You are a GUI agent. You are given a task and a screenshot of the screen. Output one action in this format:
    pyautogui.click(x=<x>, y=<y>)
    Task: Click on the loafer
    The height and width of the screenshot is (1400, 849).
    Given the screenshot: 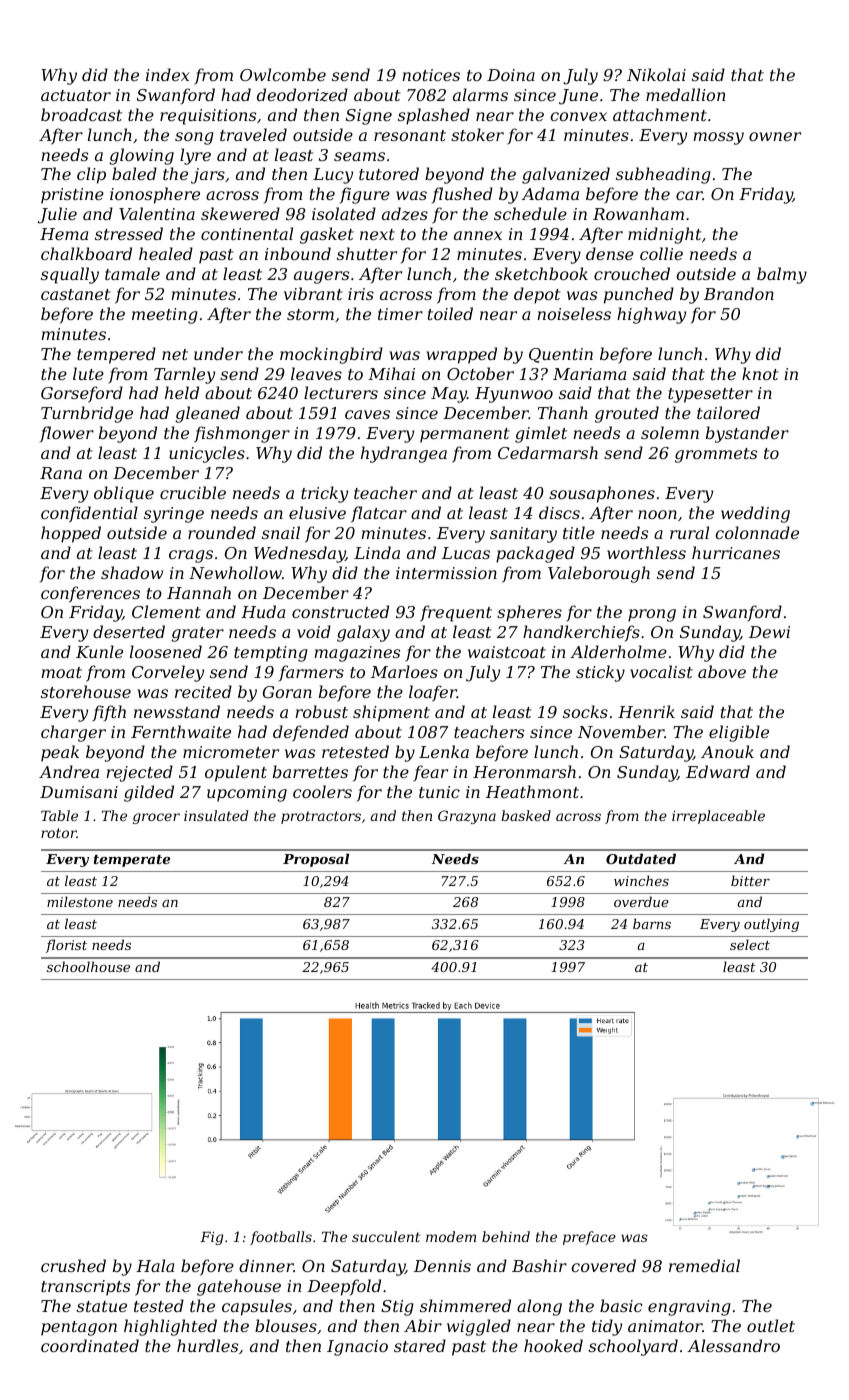 What is the action you would take?
    pyautogui.click(x=433, y=693)
